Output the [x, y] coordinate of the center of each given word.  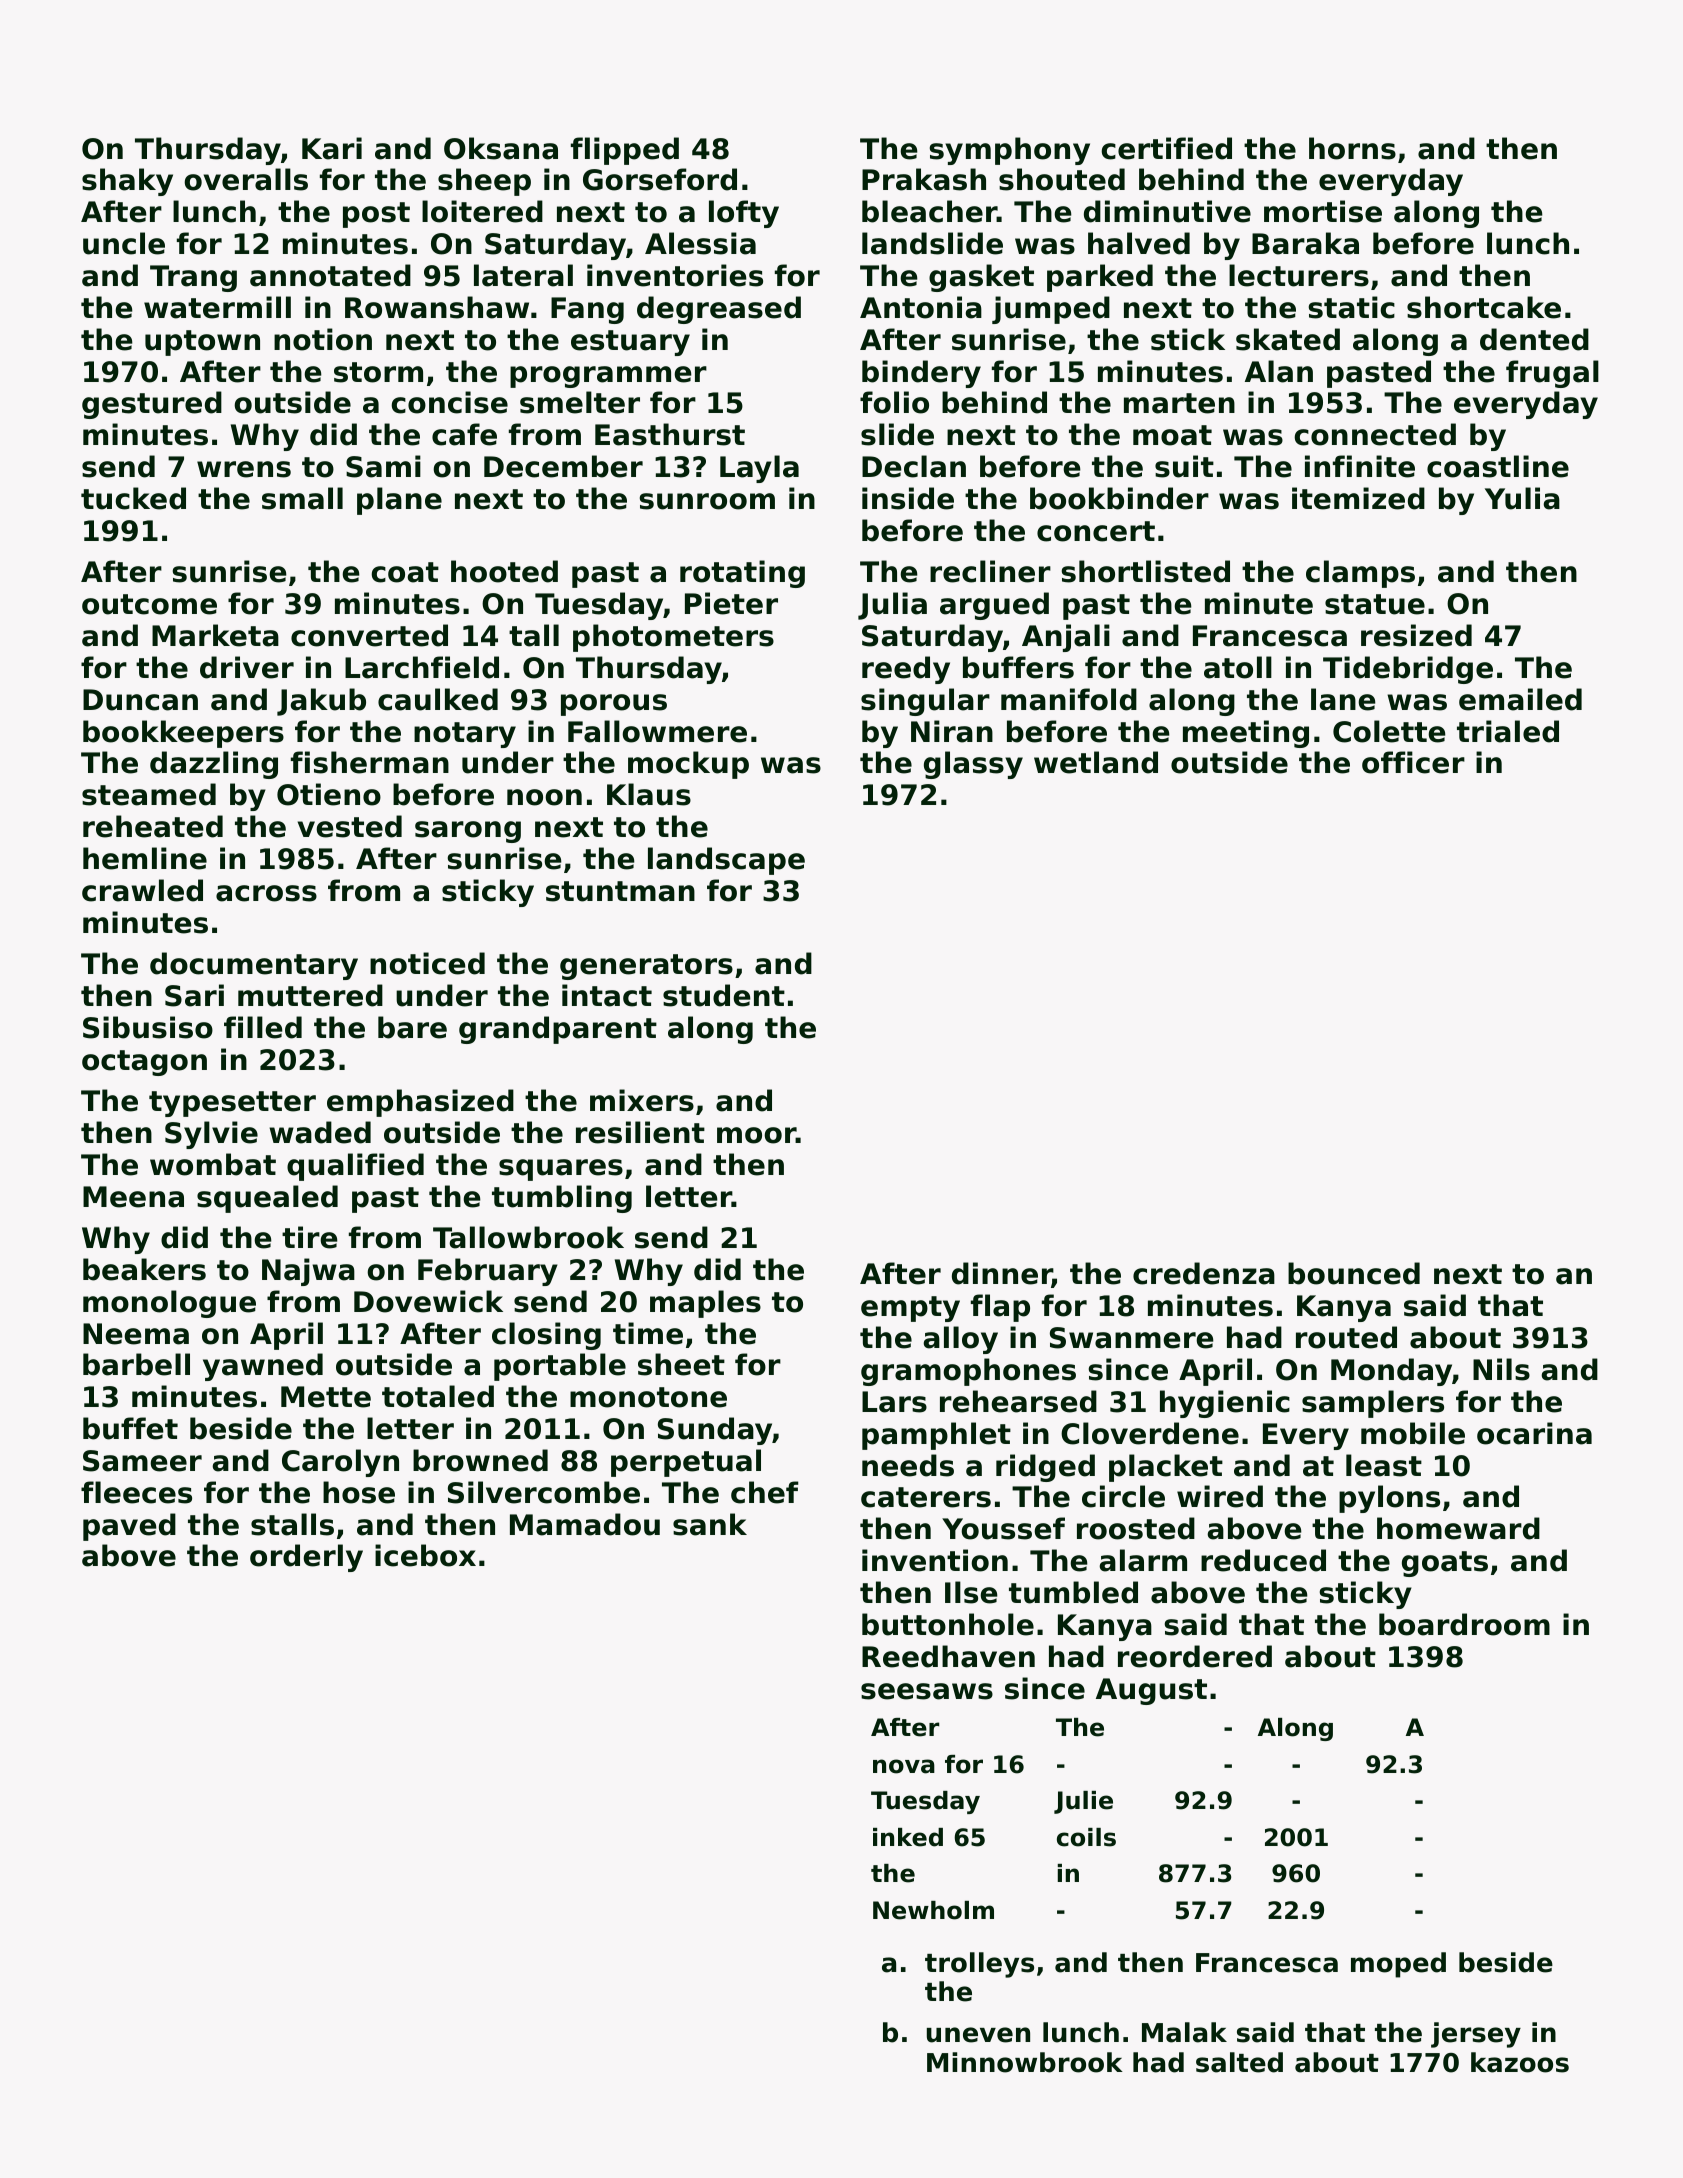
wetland [1096, 762]
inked [908, 1837]
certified [1166, 148]
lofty [744, 214]
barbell [136, 1364]
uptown [202, 343]
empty [910, 1309]
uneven [978, 2035]
